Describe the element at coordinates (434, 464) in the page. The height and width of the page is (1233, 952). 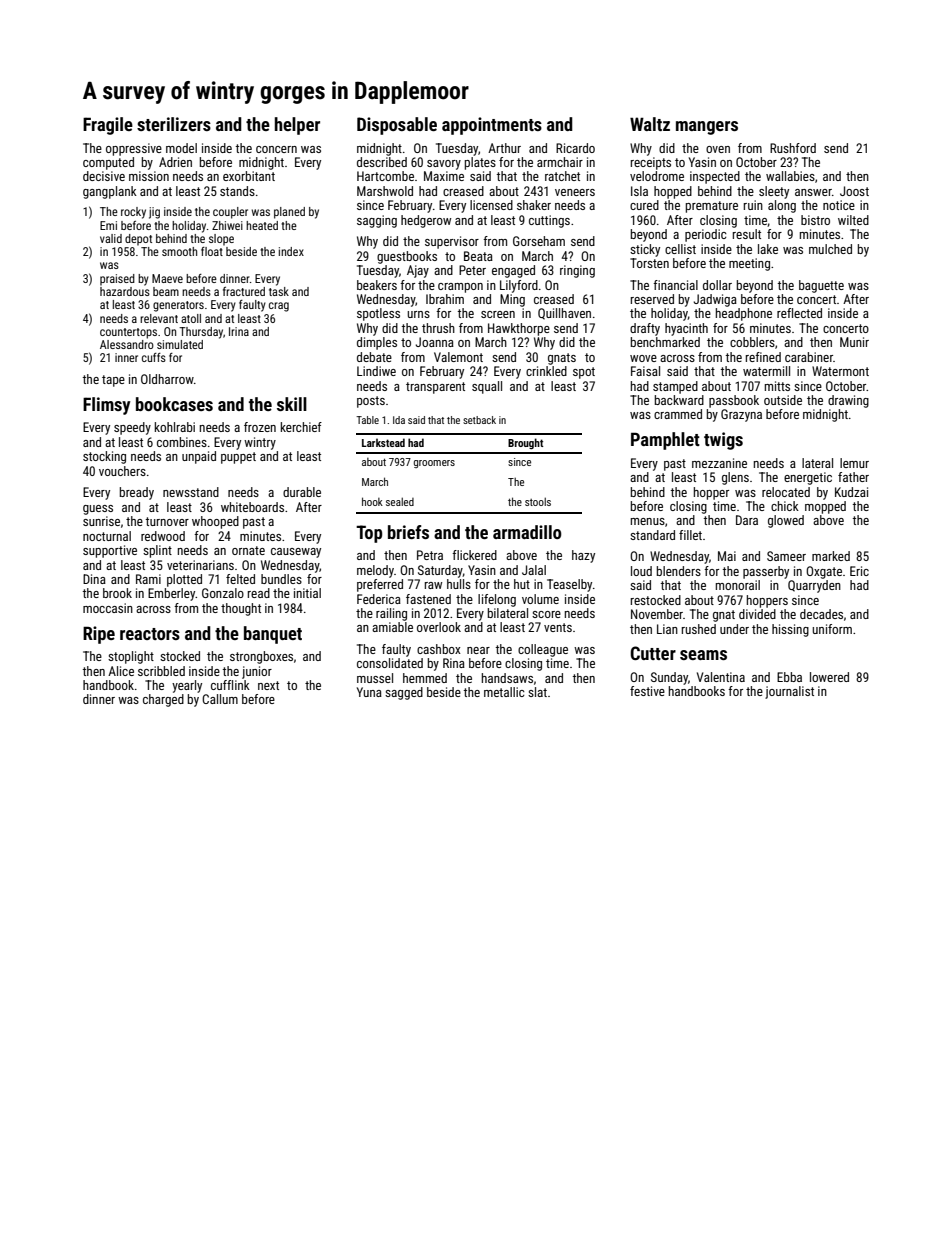
I see `groomers` at that location.
